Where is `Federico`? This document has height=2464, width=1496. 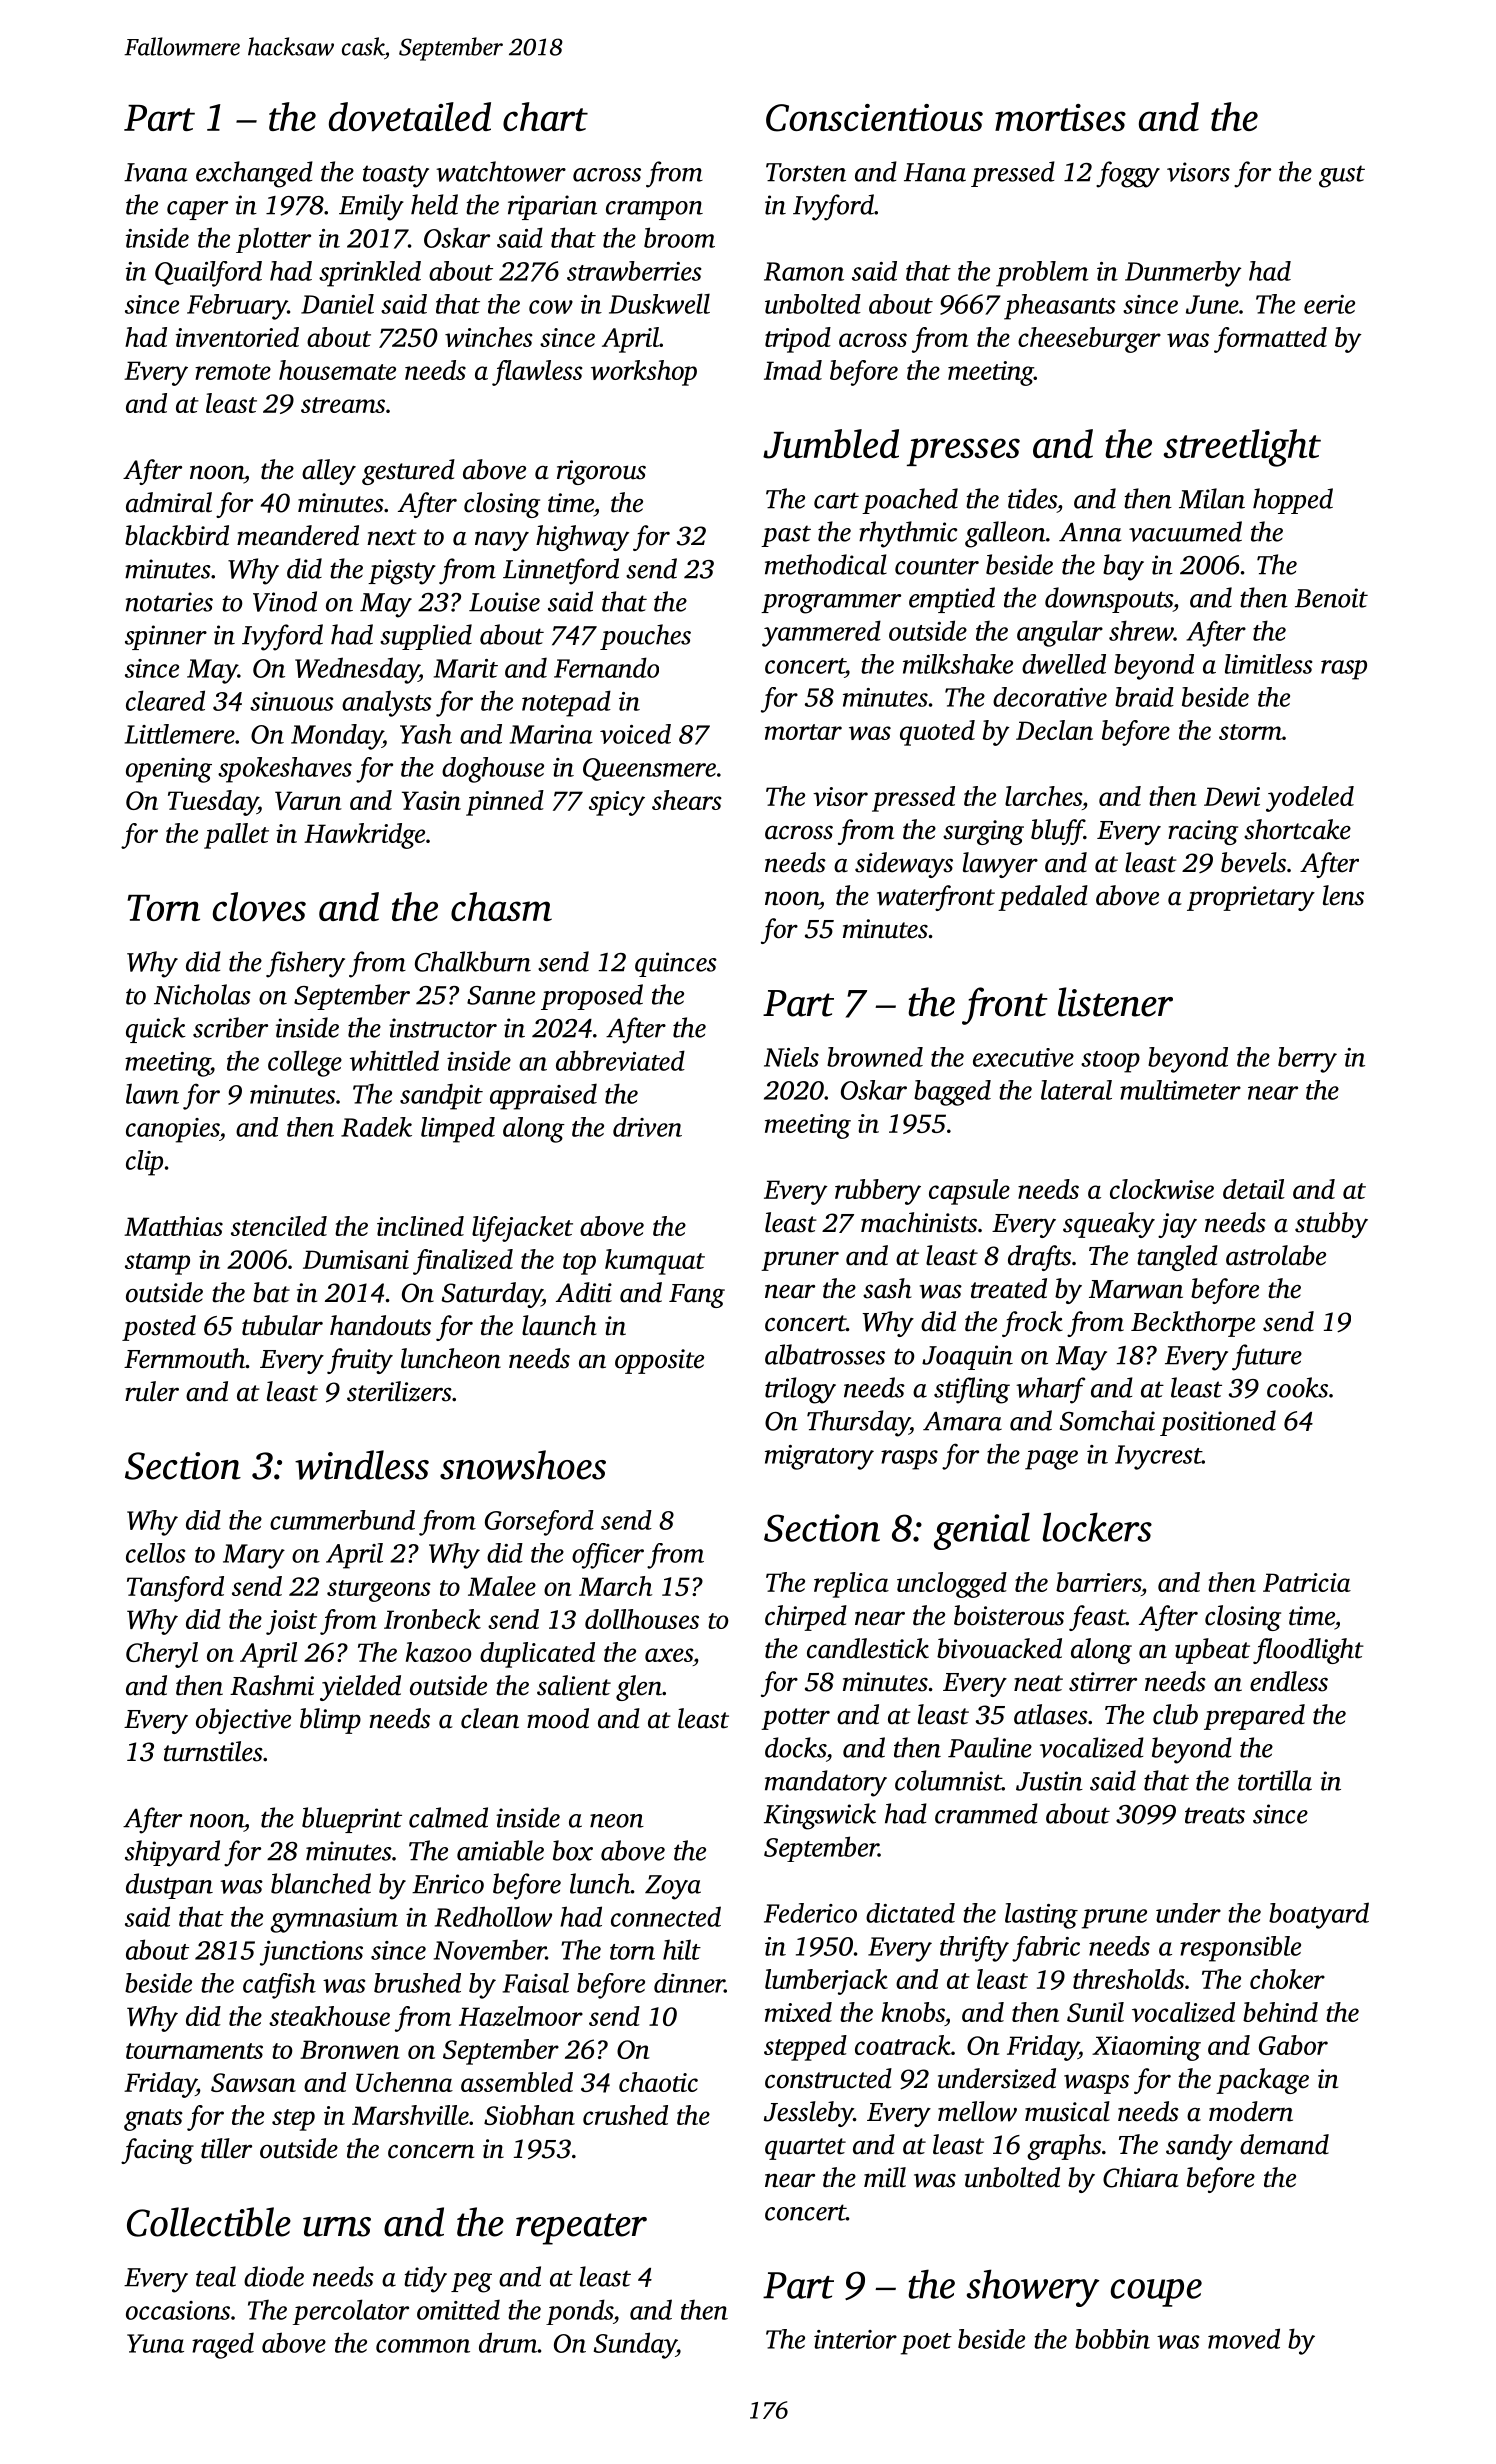
Federico is located at coordinates (810, 1913).
